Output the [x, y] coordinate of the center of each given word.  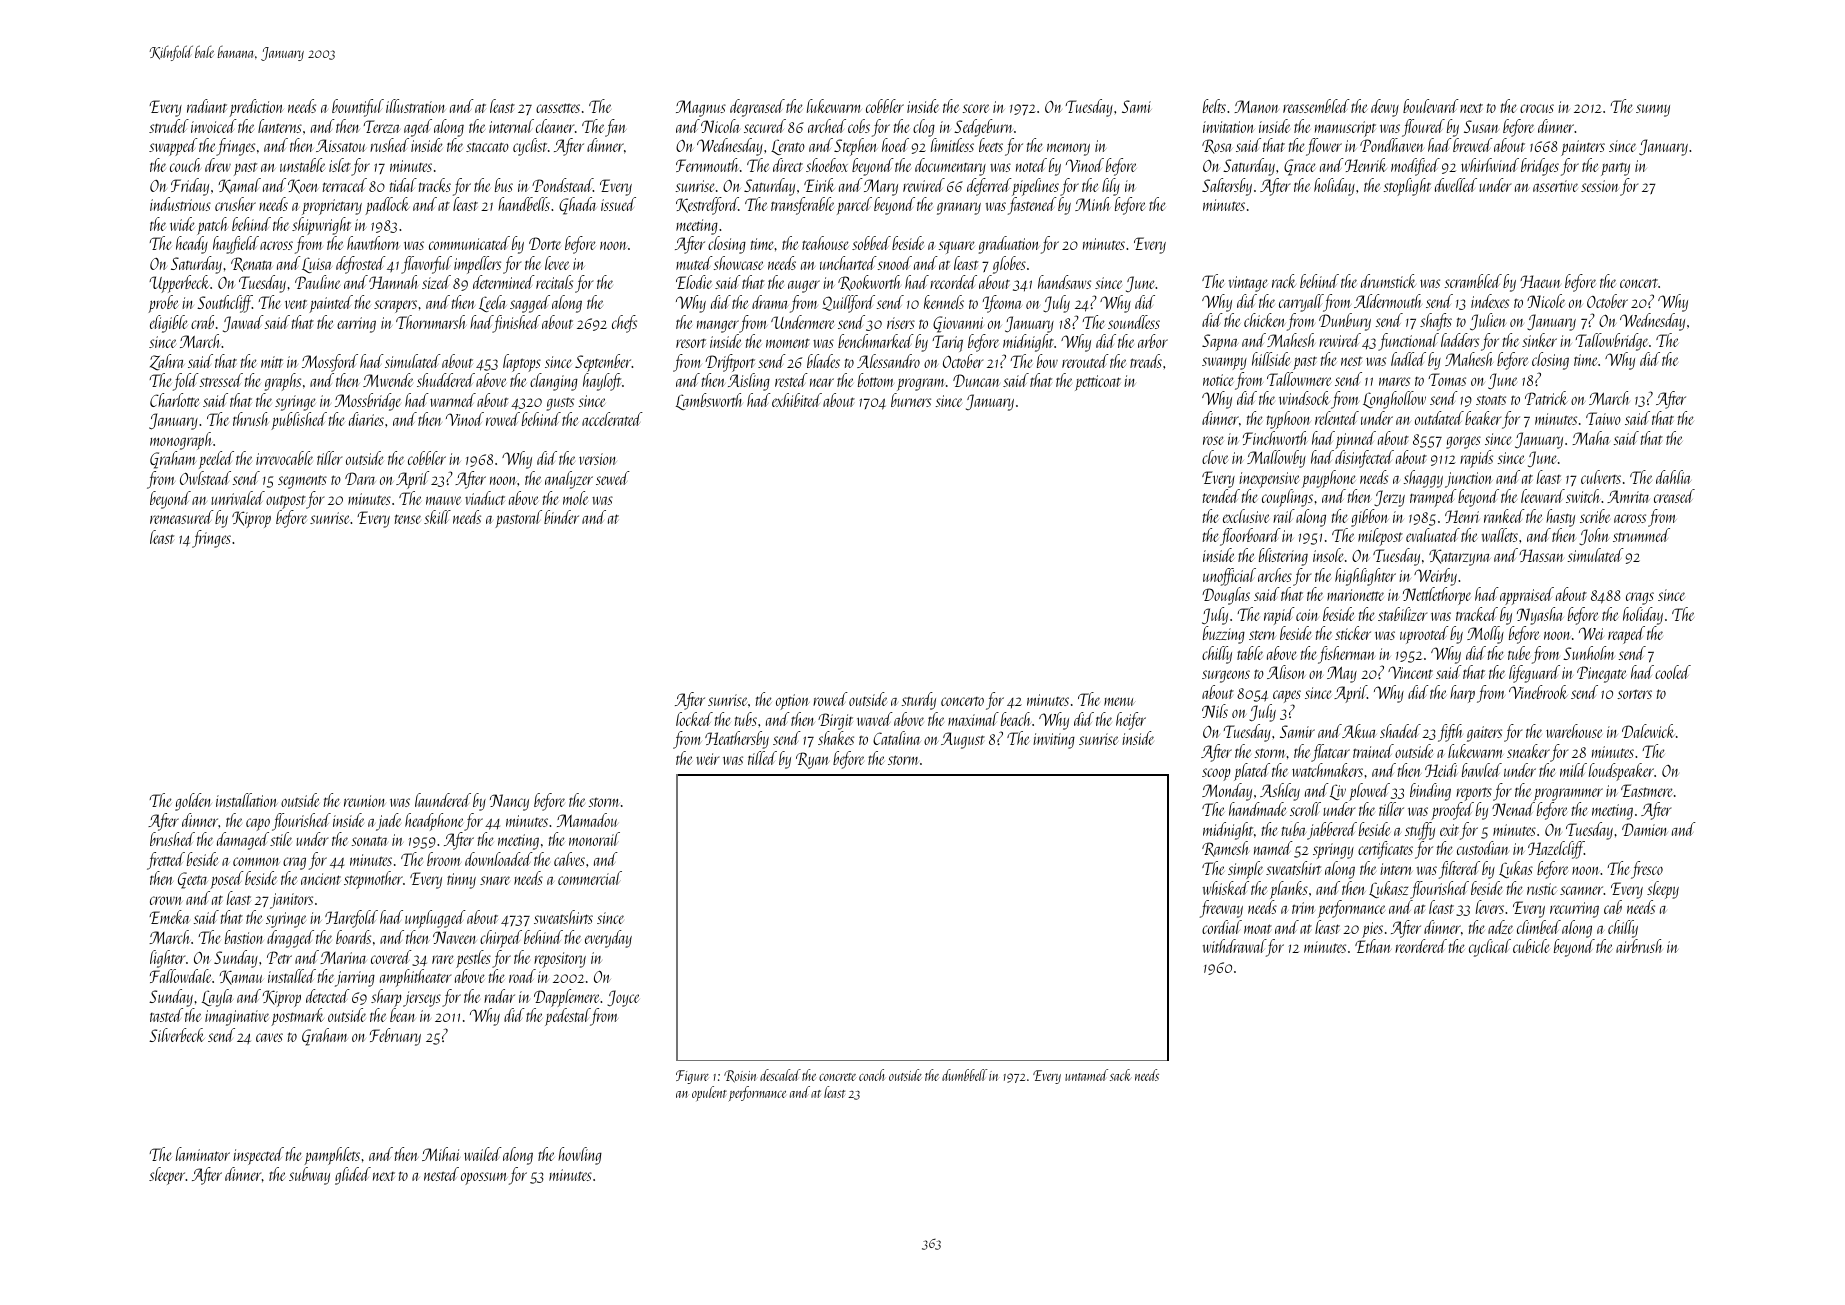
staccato [487, 147]
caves [269, 1037]
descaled [780, 1075]
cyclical [1490, 948]
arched [827, 126]
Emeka [169, 917]
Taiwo [1603, 418]
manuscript [1345, 129]
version [597, 459]
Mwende [388, 380]
